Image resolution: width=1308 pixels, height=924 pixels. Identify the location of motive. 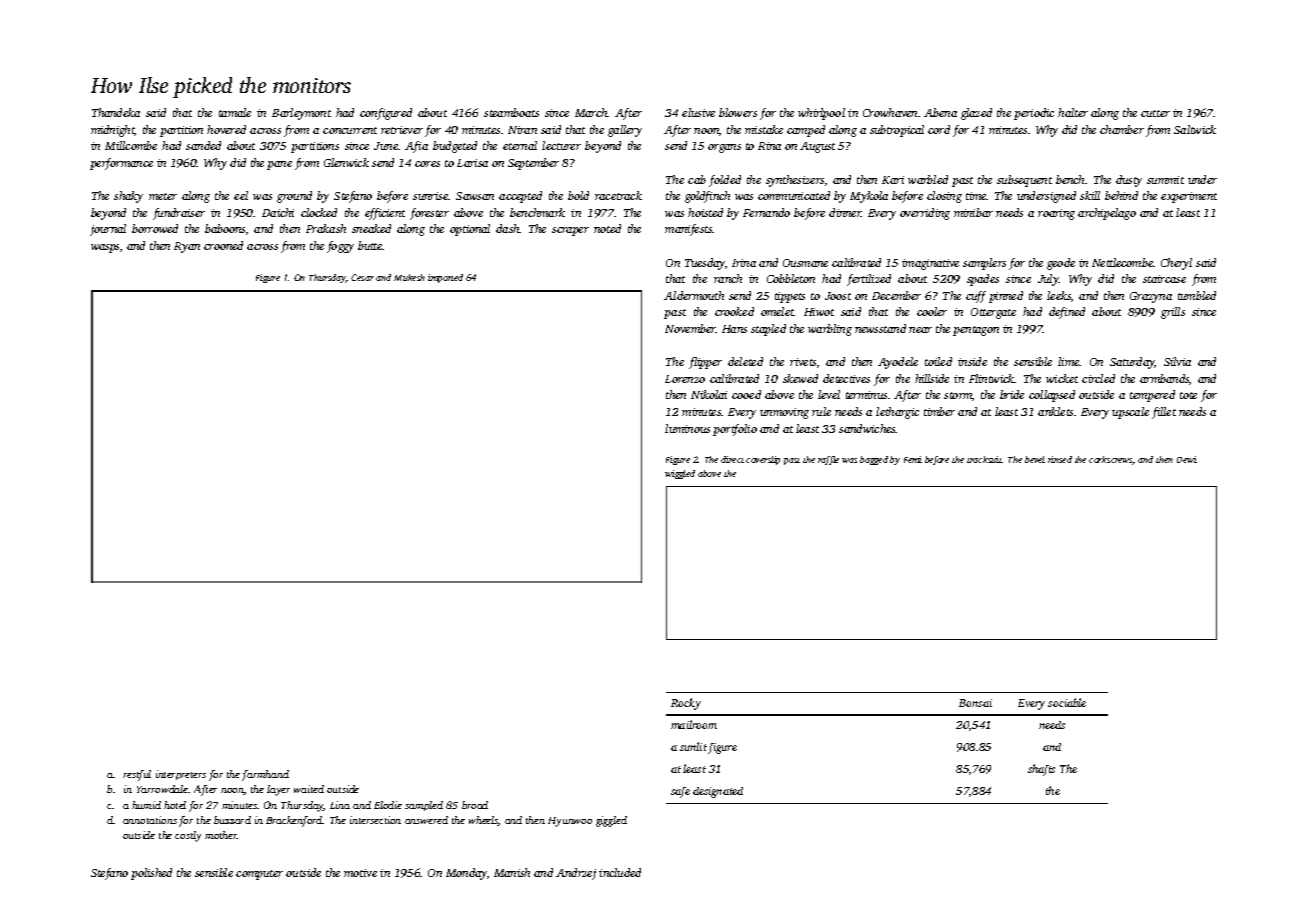
(360, 873).
